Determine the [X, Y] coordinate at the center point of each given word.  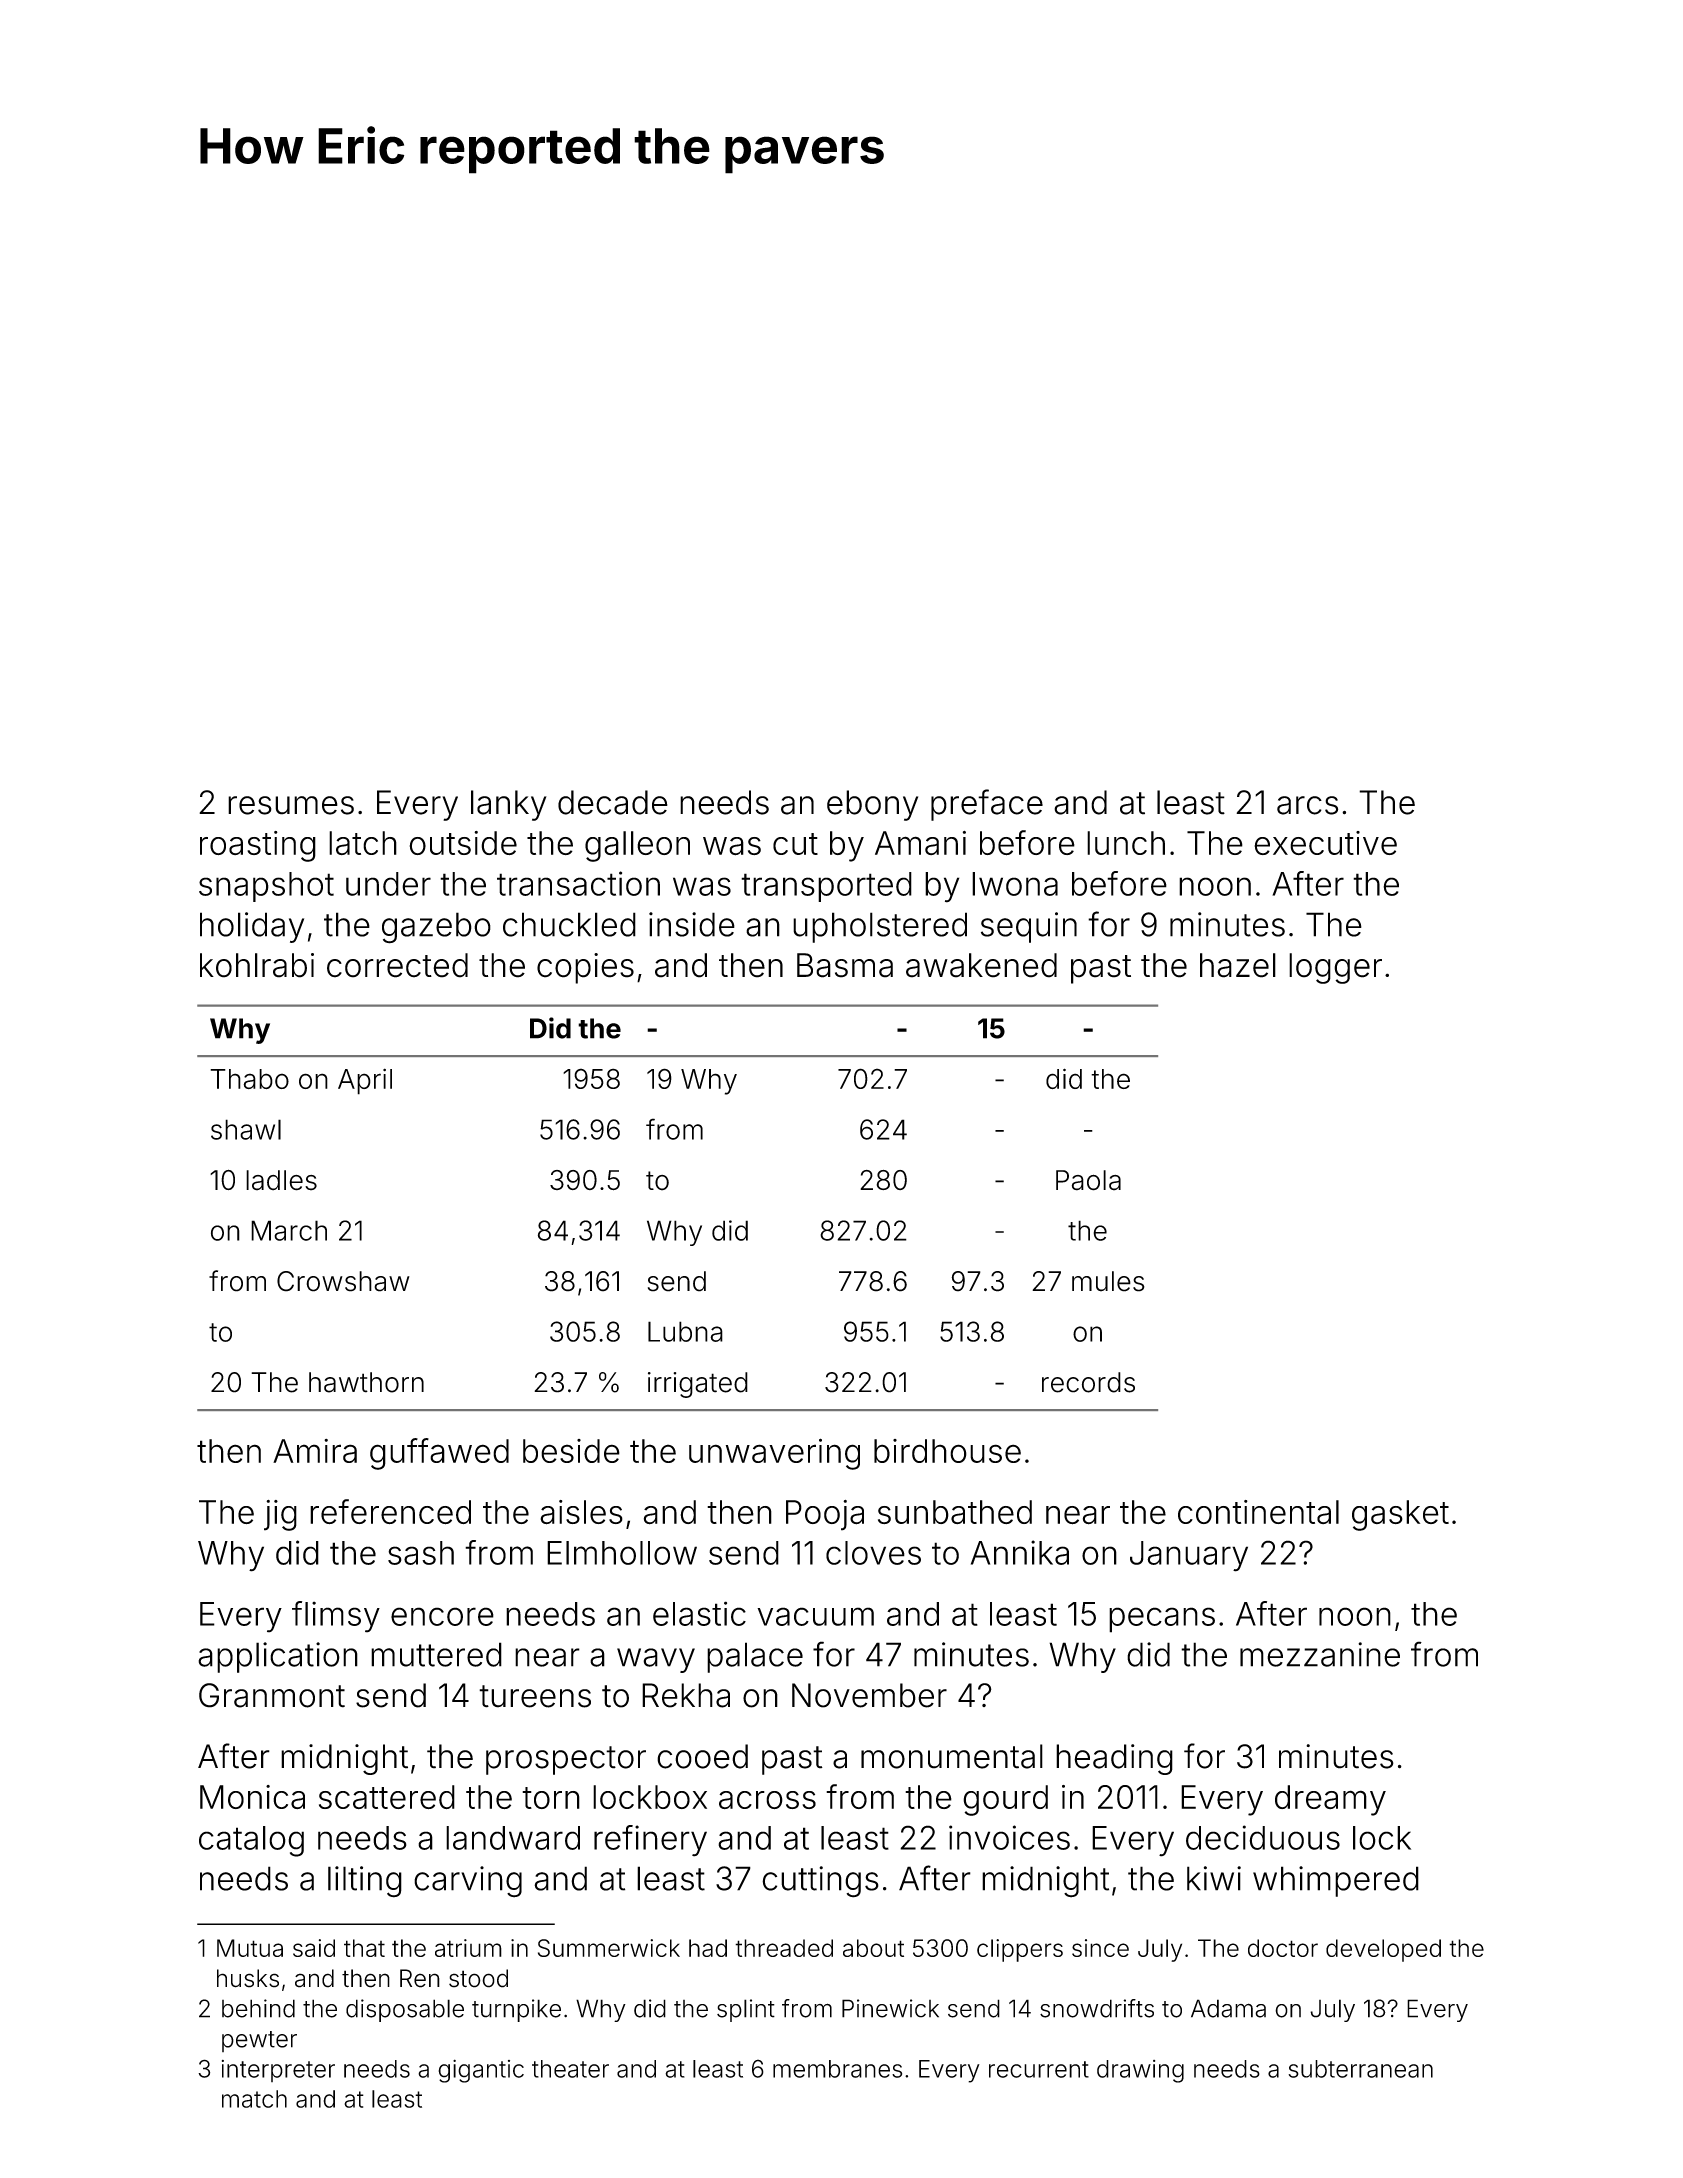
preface [987, 805]
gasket [1400, 1515]
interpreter [278, 2071]
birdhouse [947, 1451]
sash [421, 1553]
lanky [509, 805]
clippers [1020, 1950]
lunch [1126, 843]
